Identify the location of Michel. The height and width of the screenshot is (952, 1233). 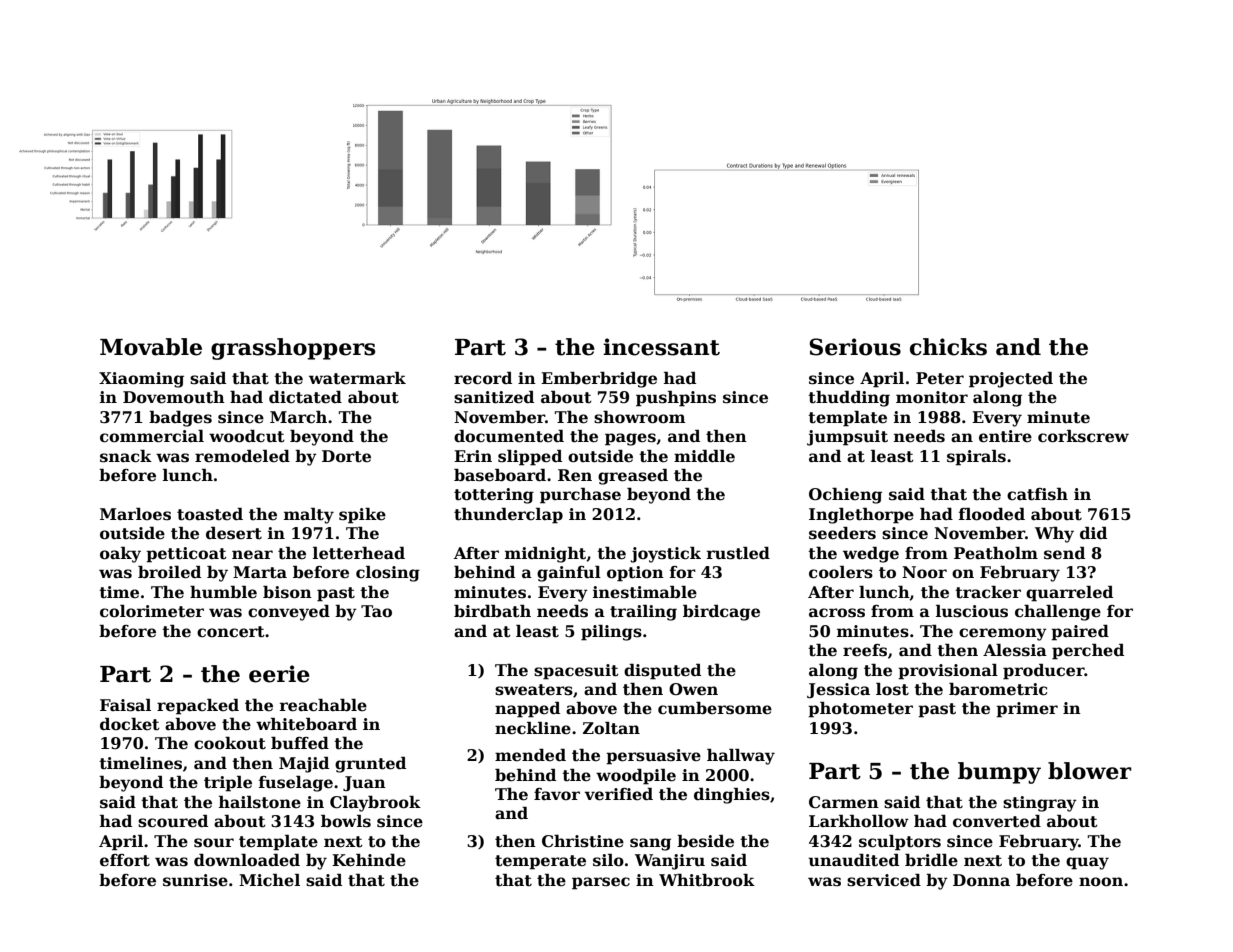
(269, 880).
